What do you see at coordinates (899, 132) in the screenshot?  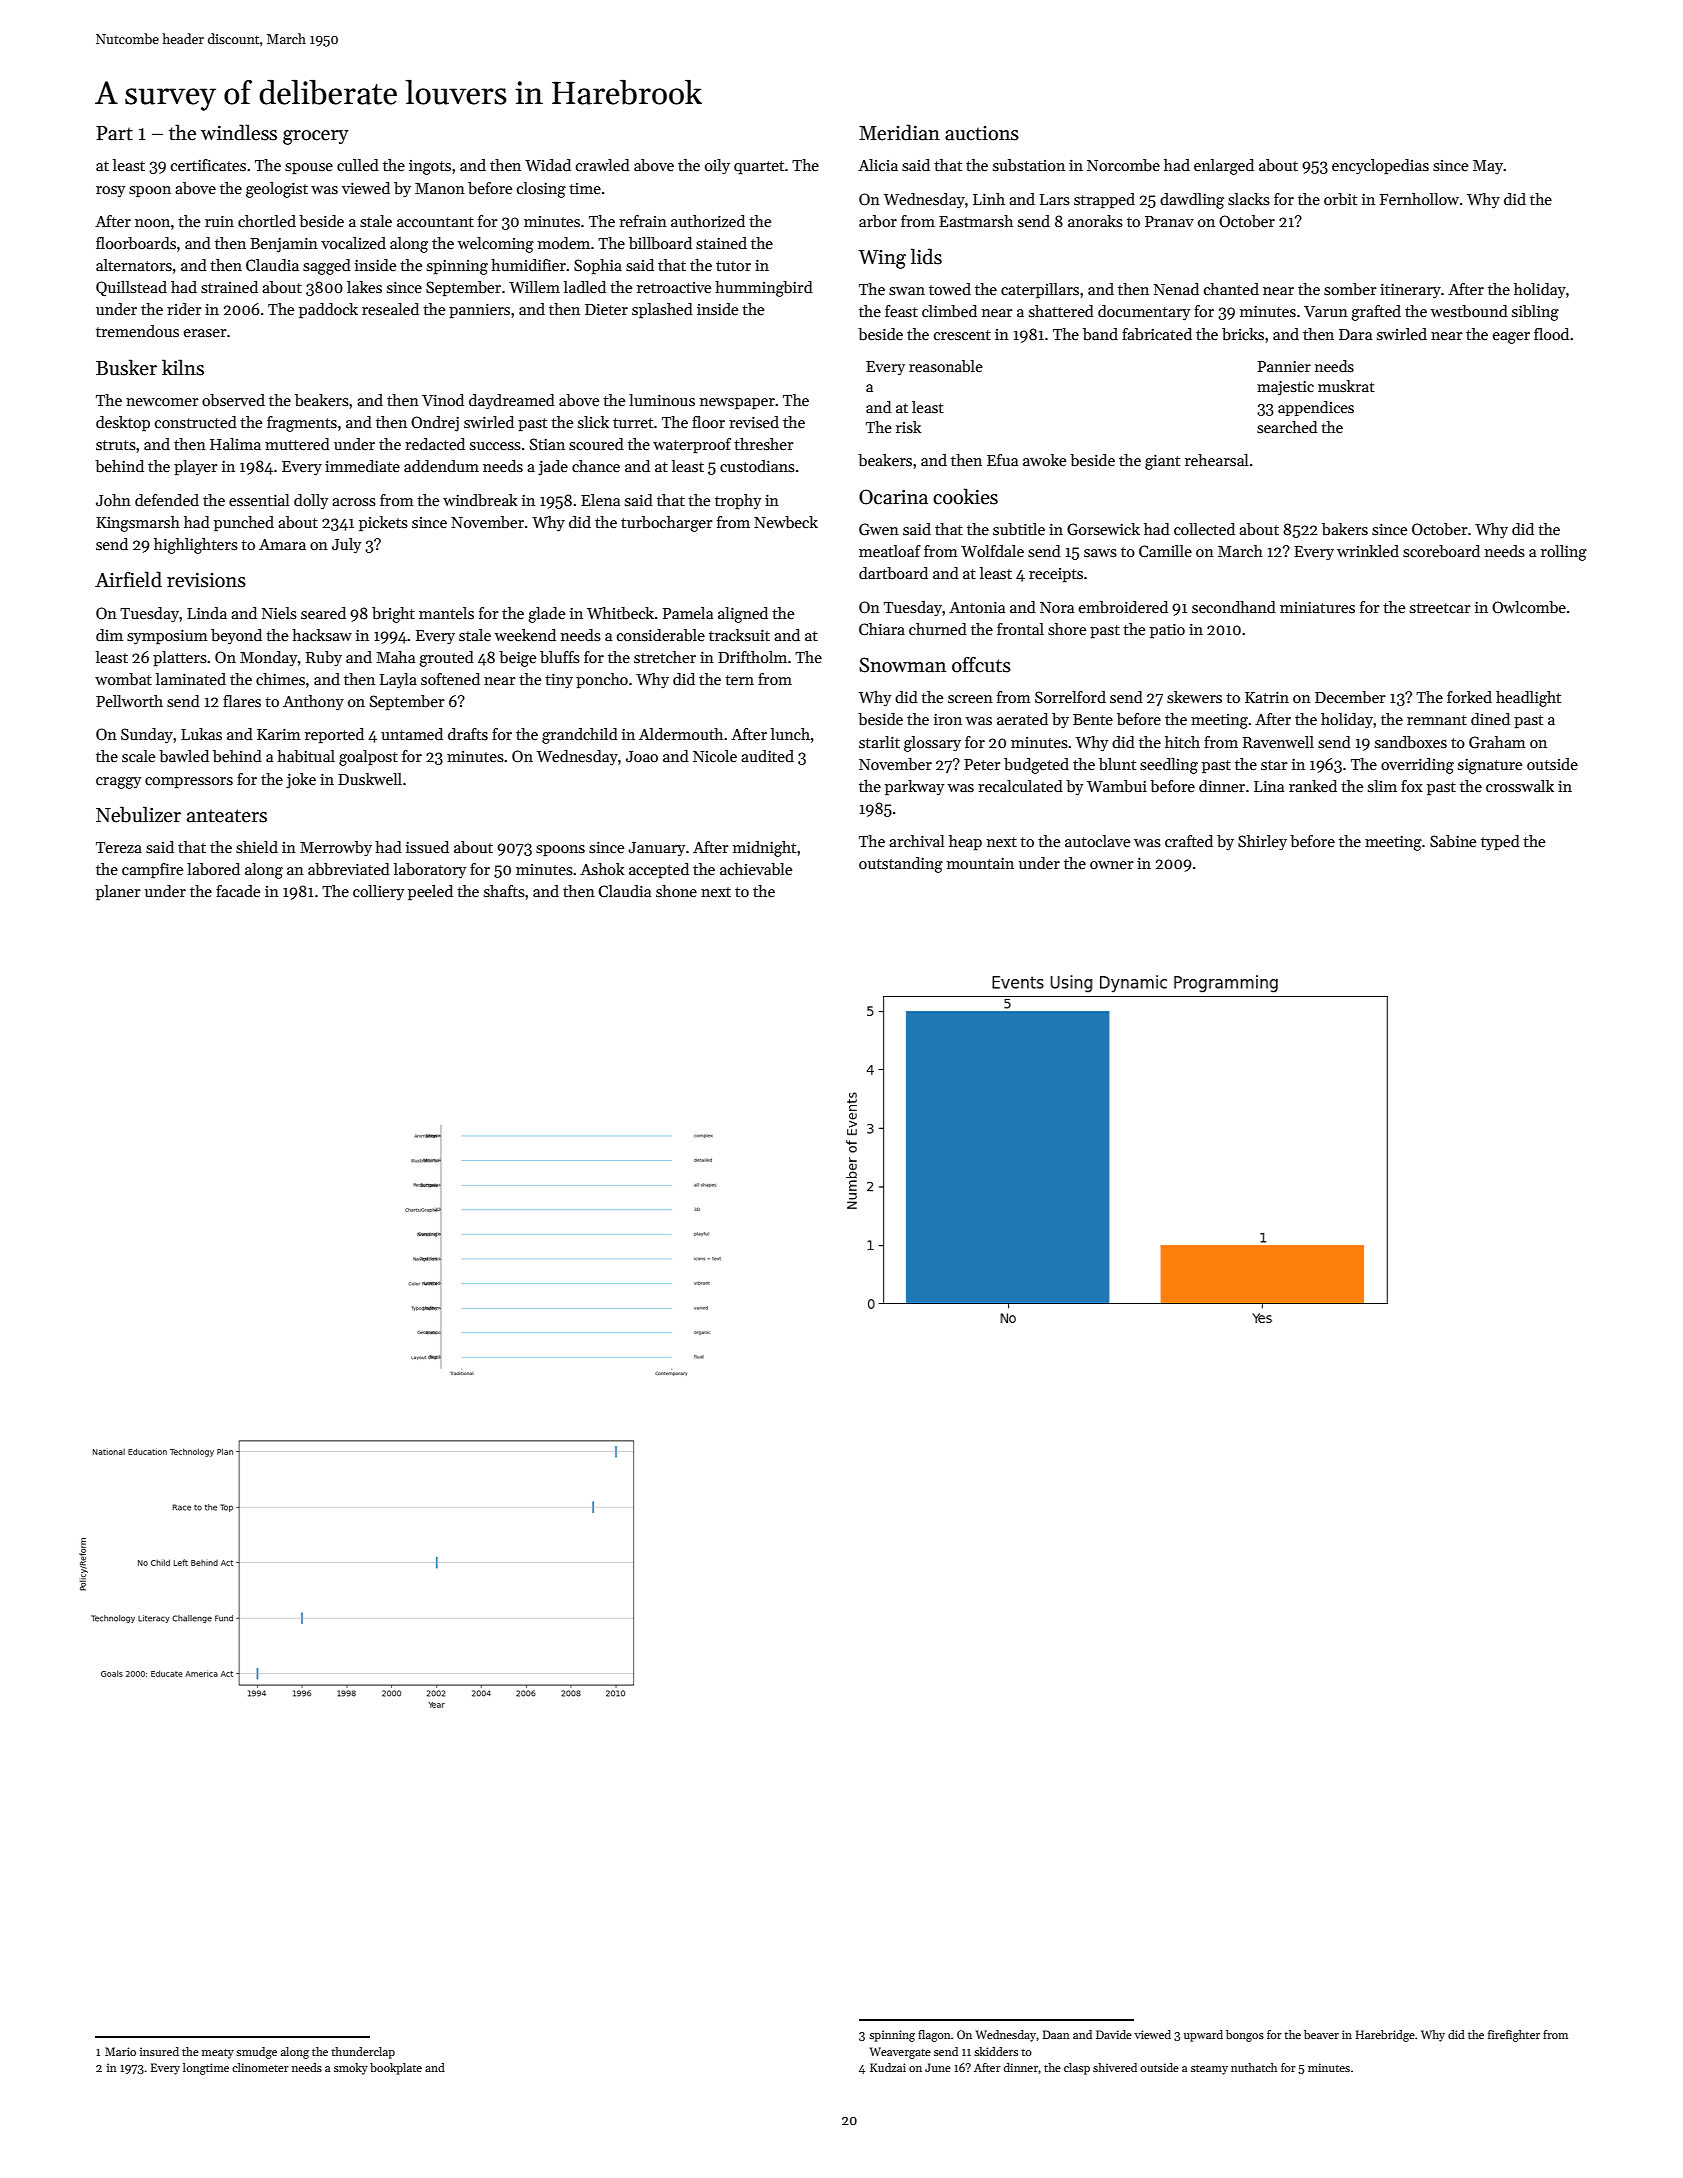 I see `Meridian` at bounding box center [899, 132].
